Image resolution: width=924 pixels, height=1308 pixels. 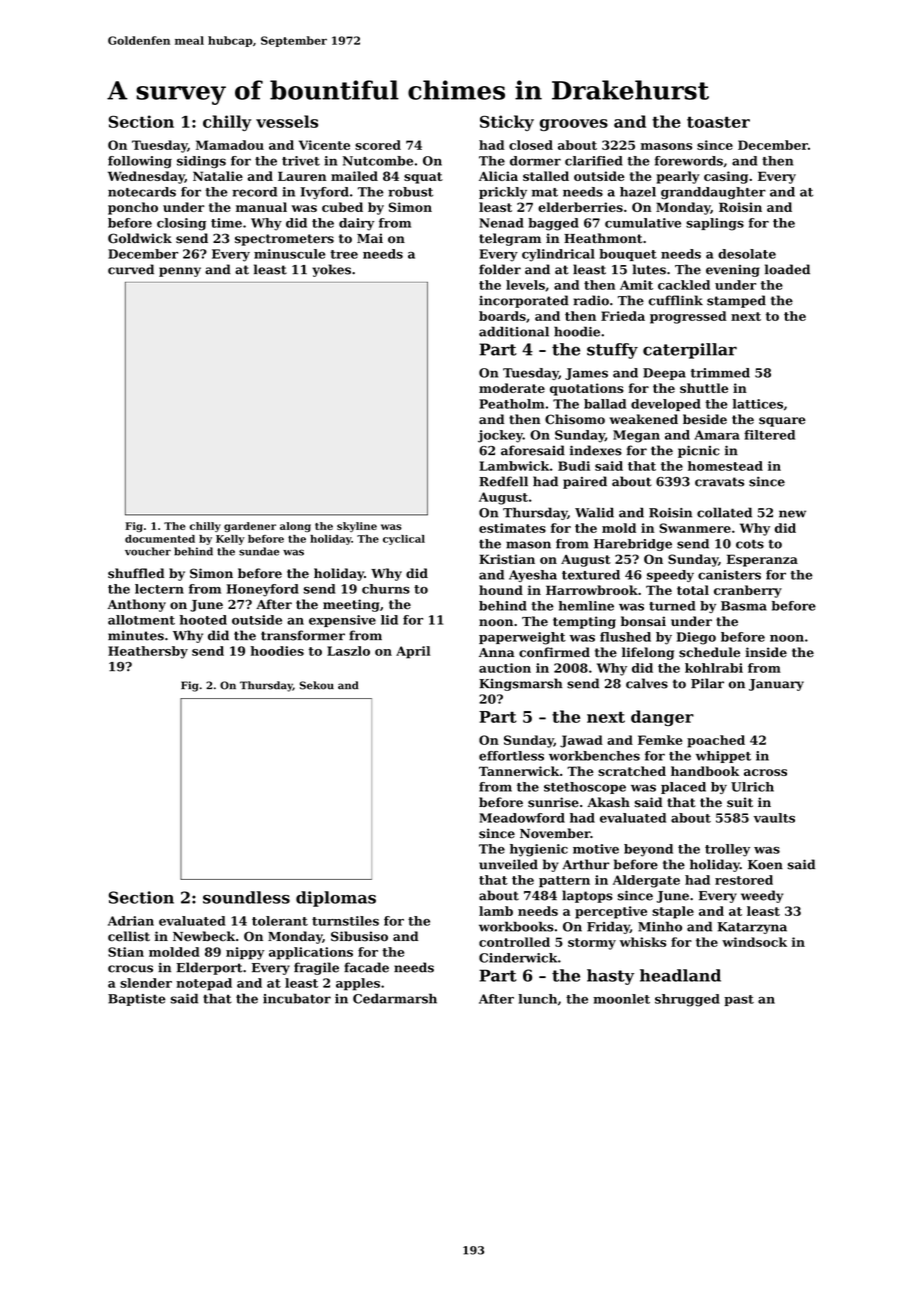 What do you see at coordinates (704, 388) in the screenshot?
I see `shuttle` at bounding box center [704, 388].
